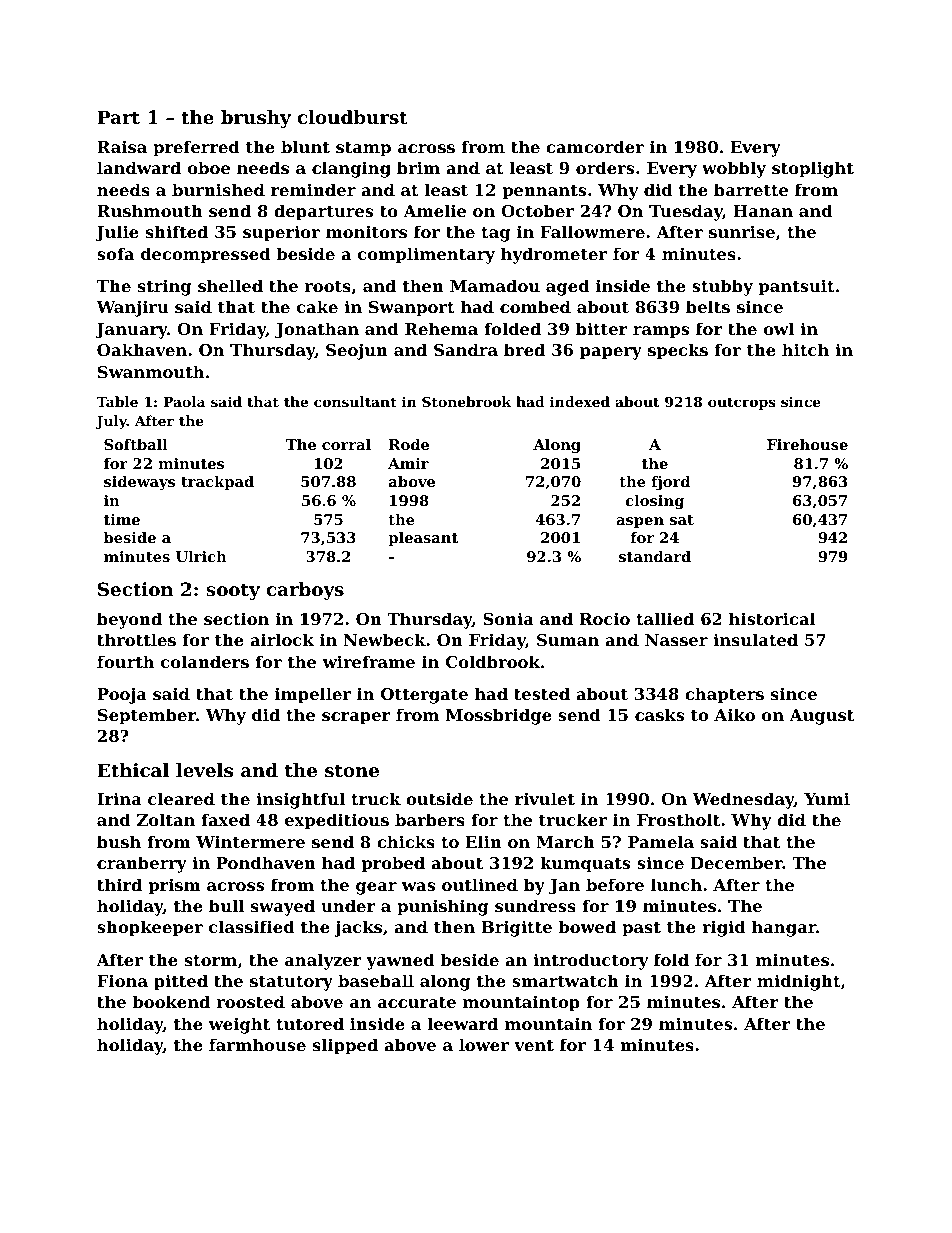  I want to click on vent, so click(534, 1045).
